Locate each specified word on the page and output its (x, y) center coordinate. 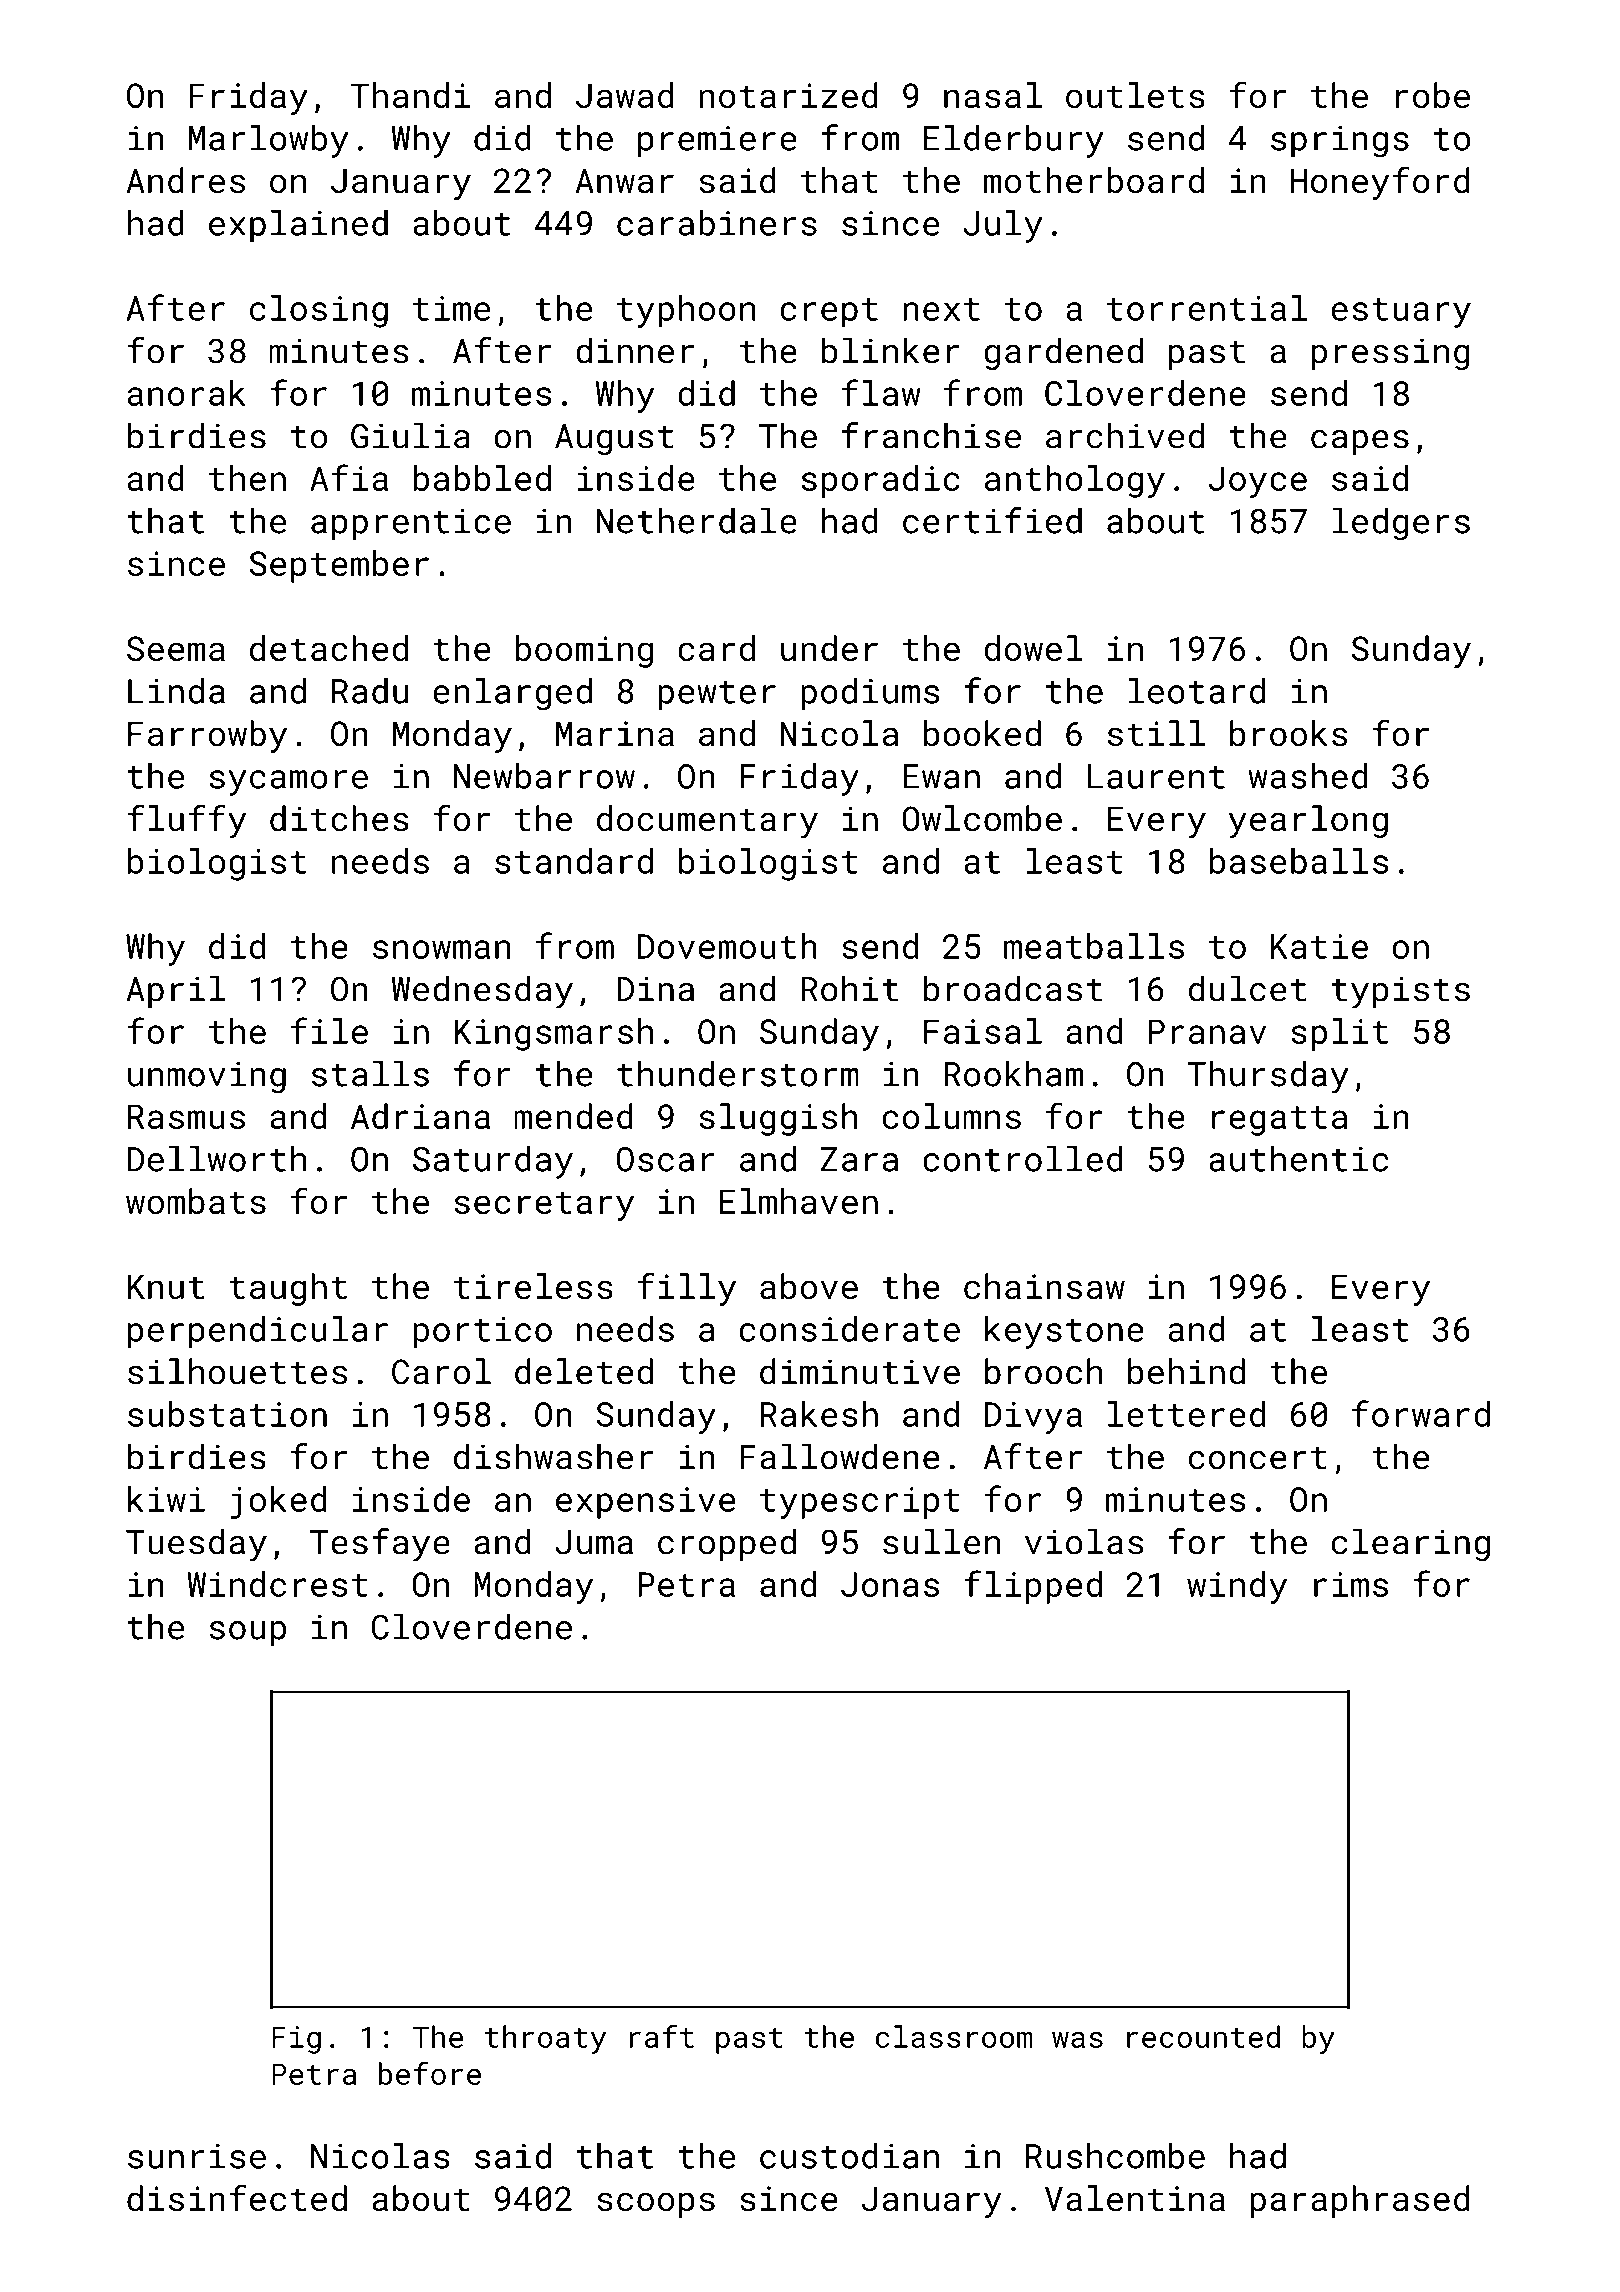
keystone (1064, 1332)
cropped (727, 1544)
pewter (717, 696)
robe (1433, 95)
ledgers (1401, 524)
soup (248, 1633)
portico (483, 1333)
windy (1237, 1587)
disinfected (237, 2198)
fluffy (186, 822)
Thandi (410, 95)
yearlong (1308, 822)
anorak (187, 393)
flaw (881, 392)
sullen (941, 1541)
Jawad (625, 95)
